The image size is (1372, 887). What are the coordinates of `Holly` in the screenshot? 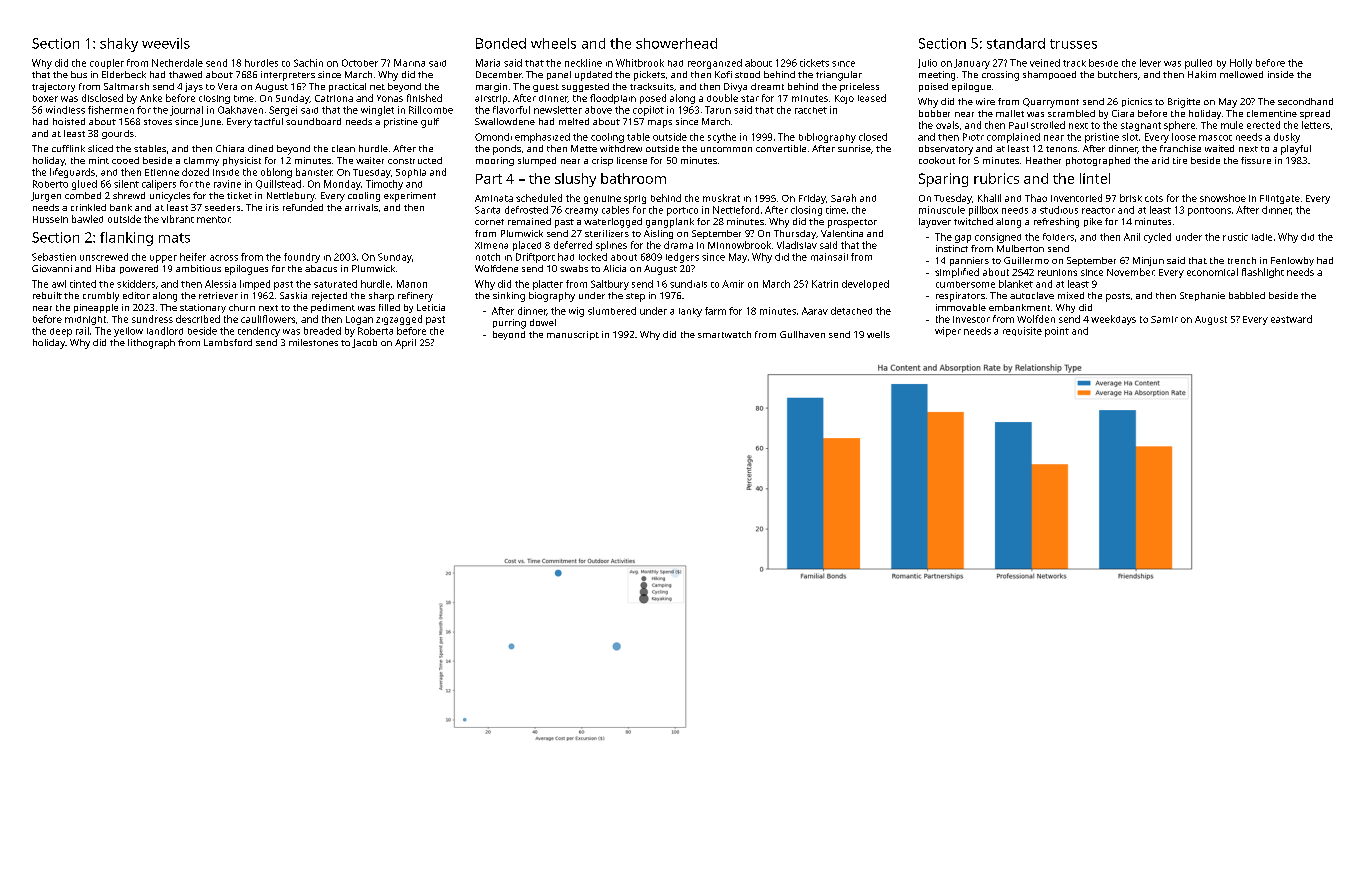 It's located at (1241, 64).
